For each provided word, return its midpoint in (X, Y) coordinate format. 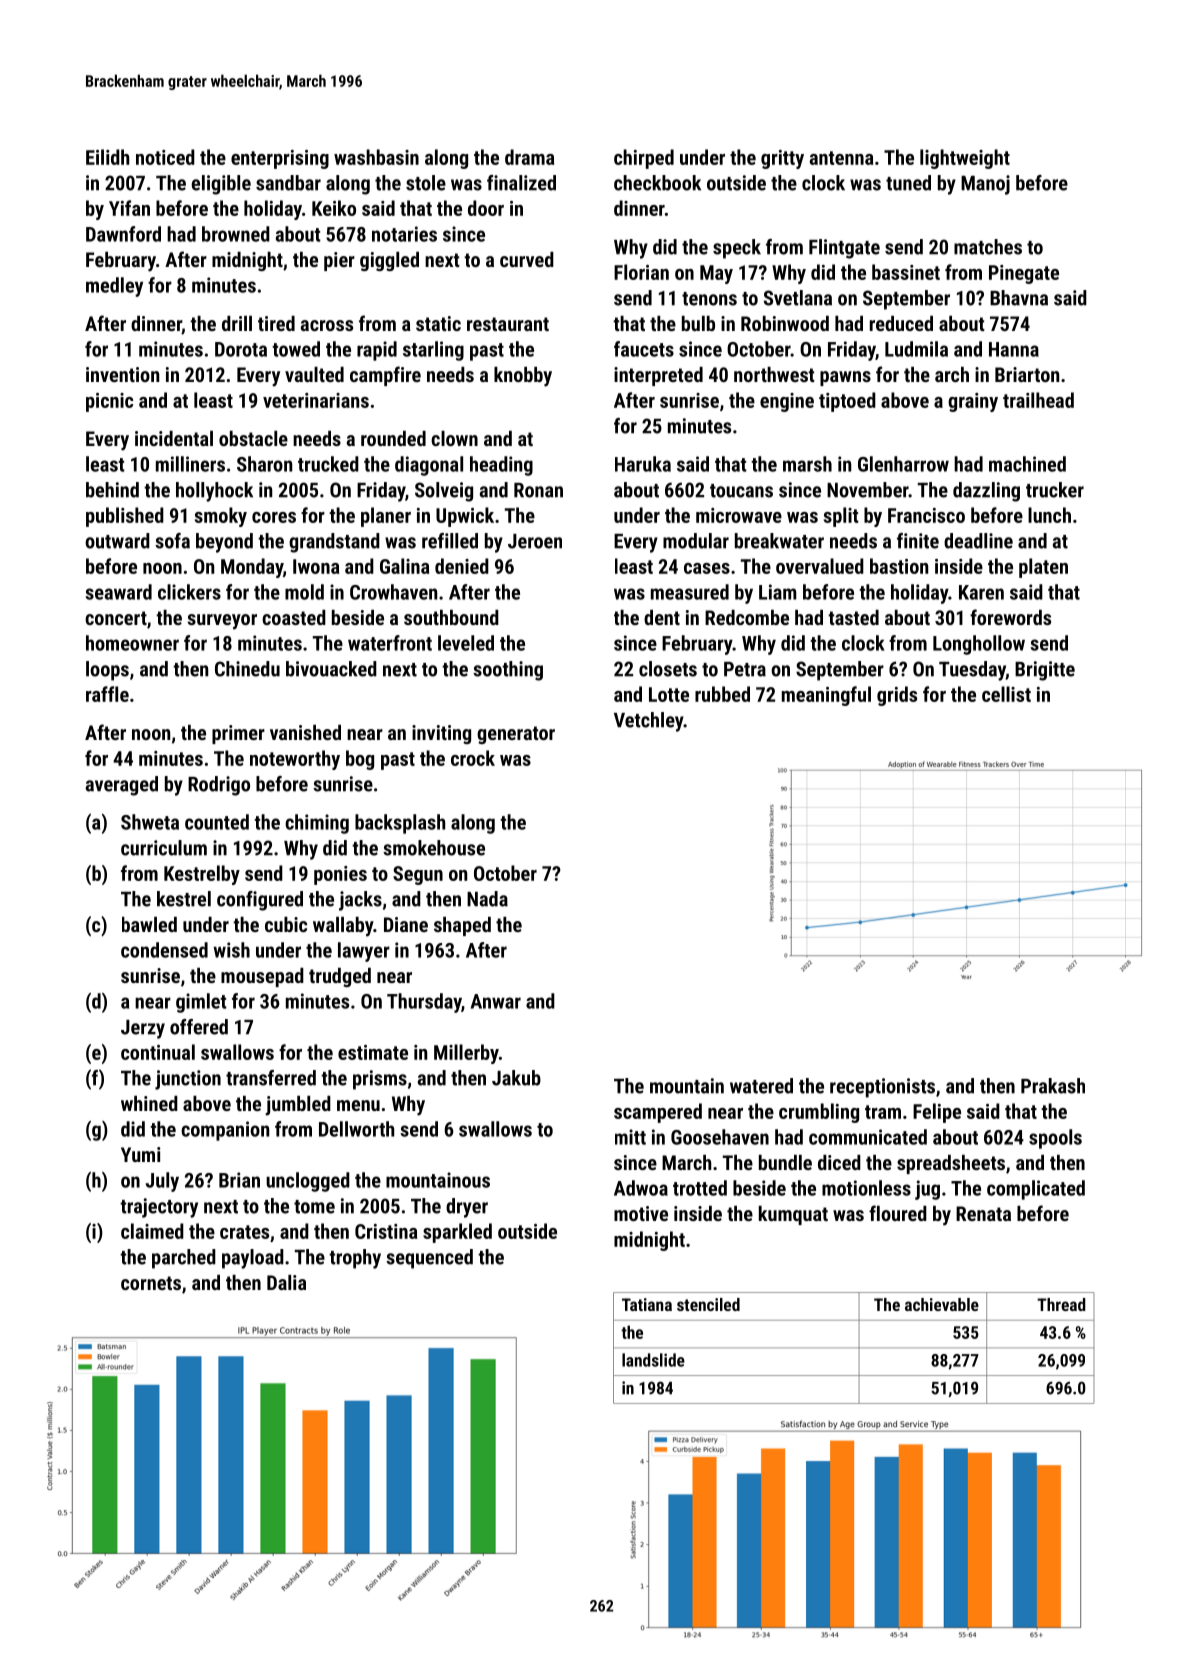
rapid (377, 351)
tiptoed (847, 402)
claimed (152, 1231)
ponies (340, 875)
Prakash (1053, 1086)
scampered (658, 1113)
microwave (739, 515)
